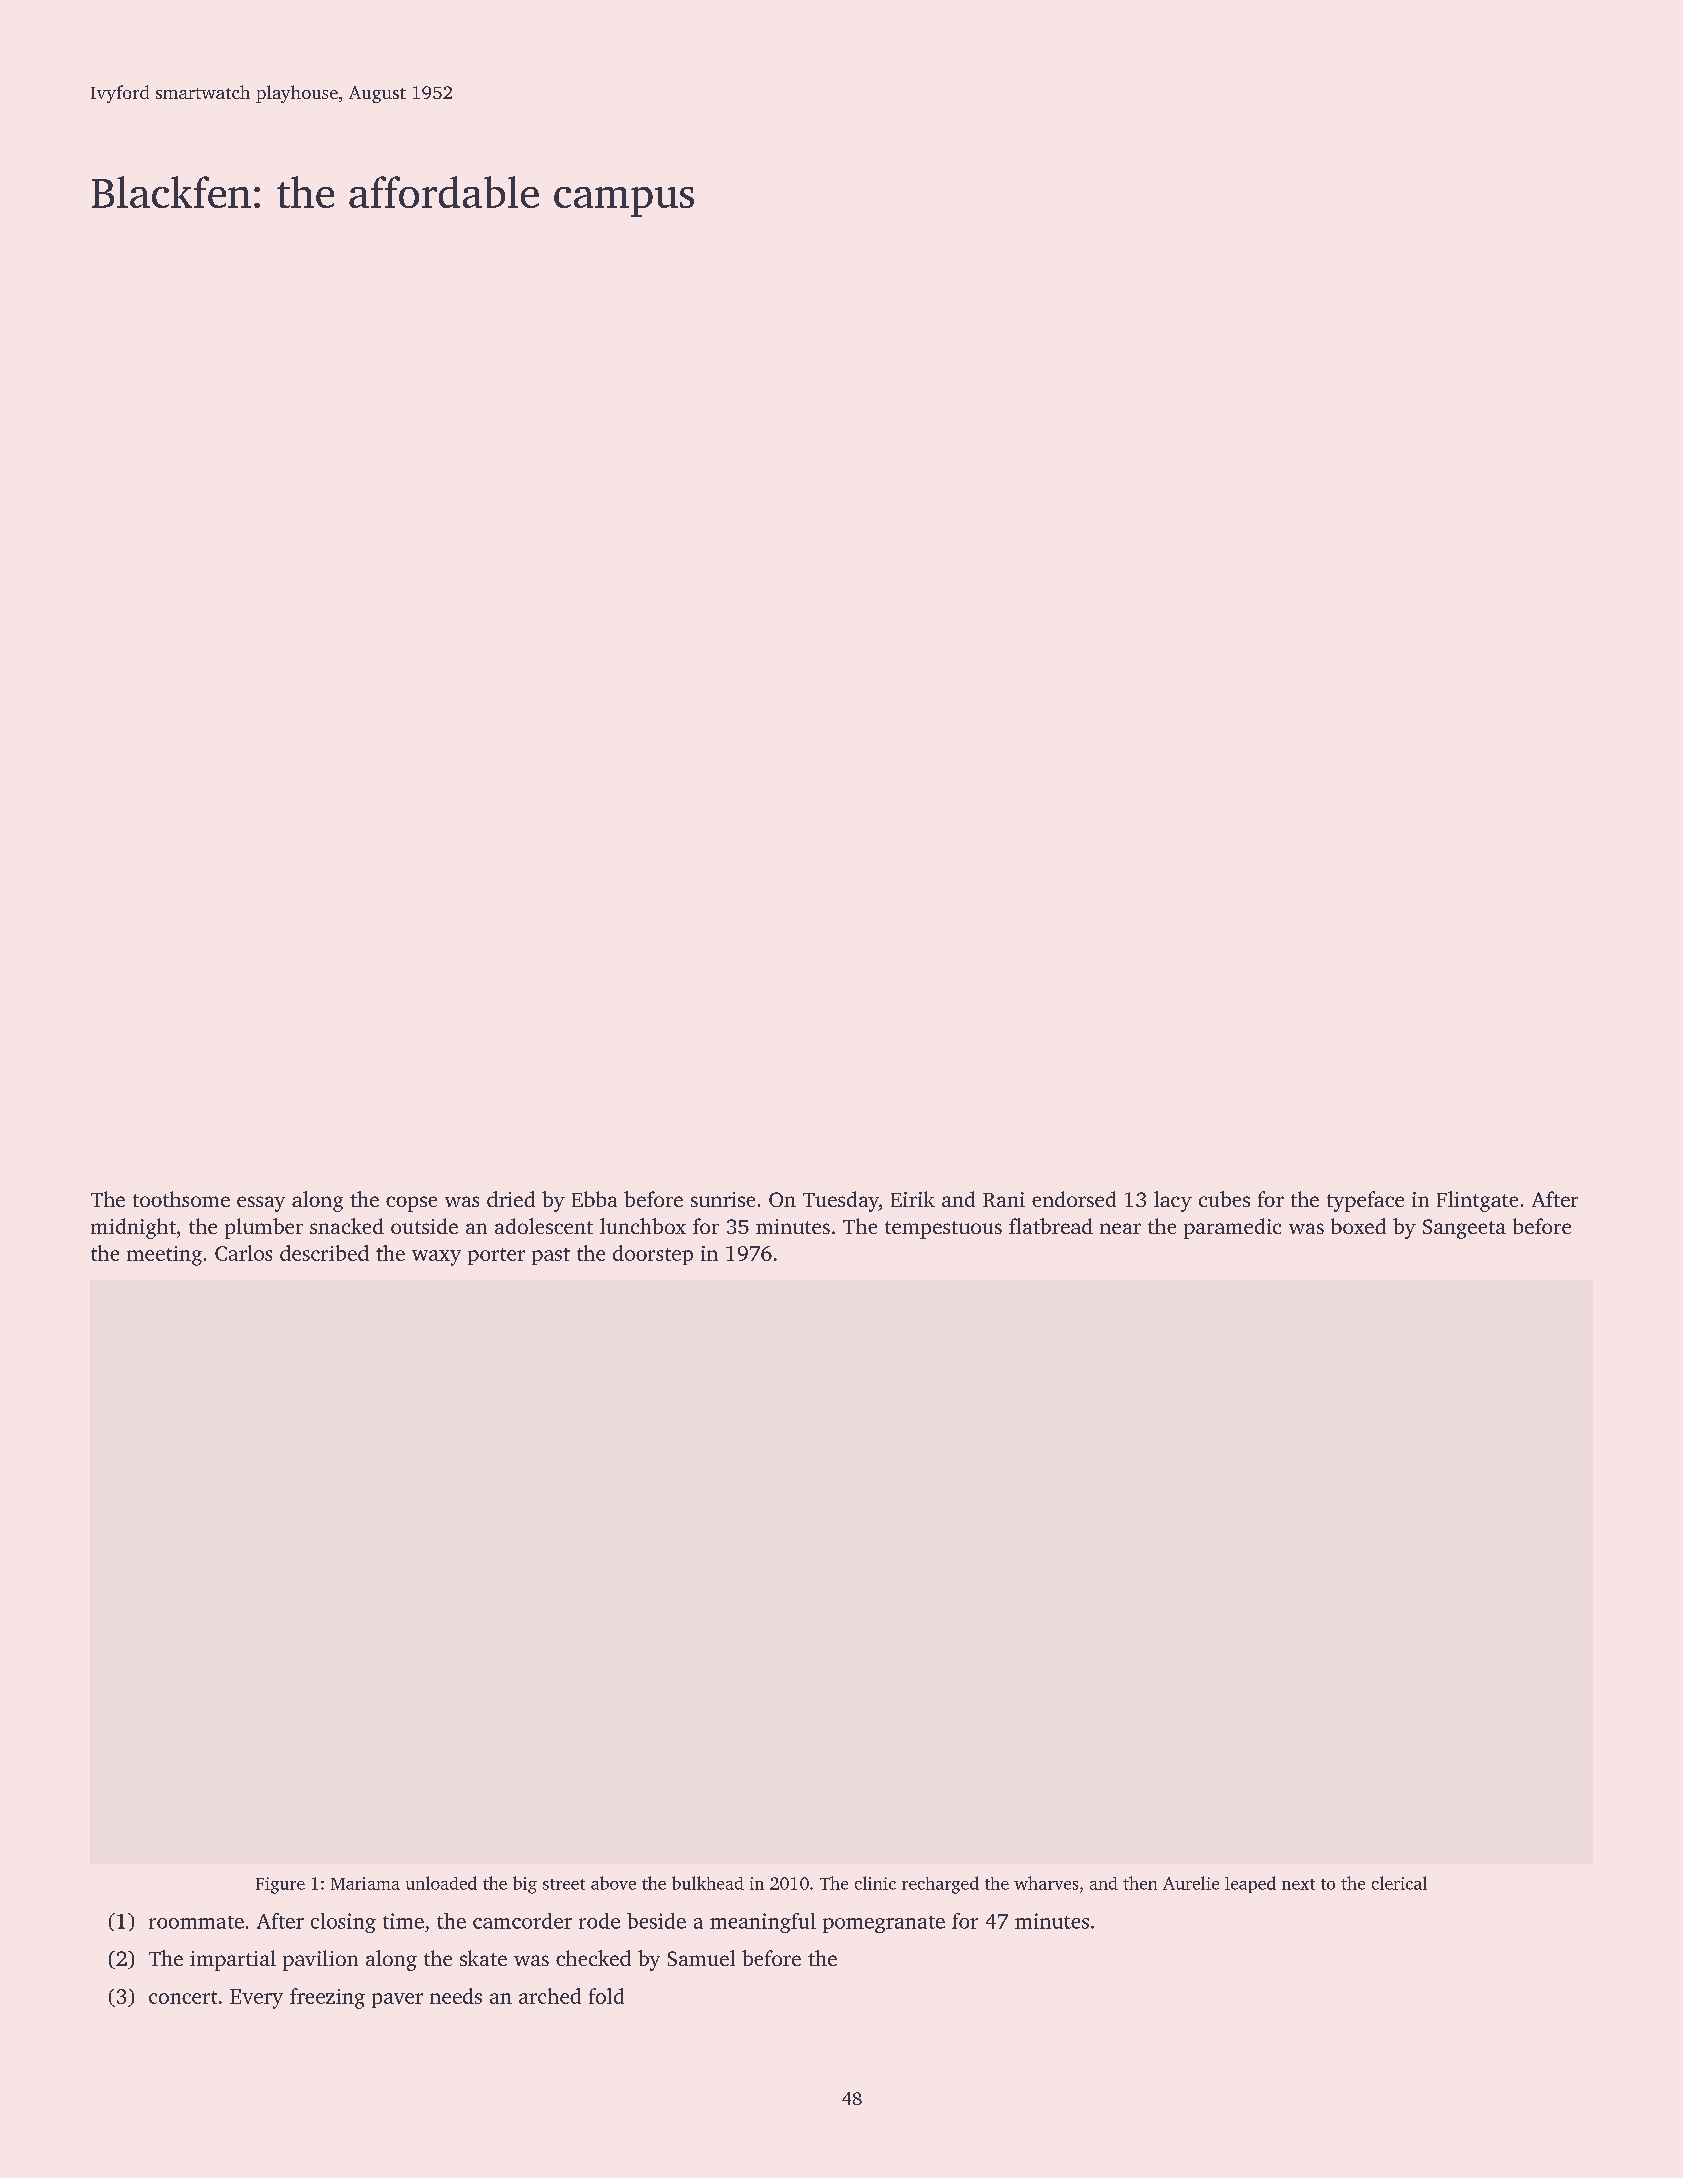 The height and width of the screenshot is (2178, 1683). I want to click on Mariama, so click(365, 1883).
